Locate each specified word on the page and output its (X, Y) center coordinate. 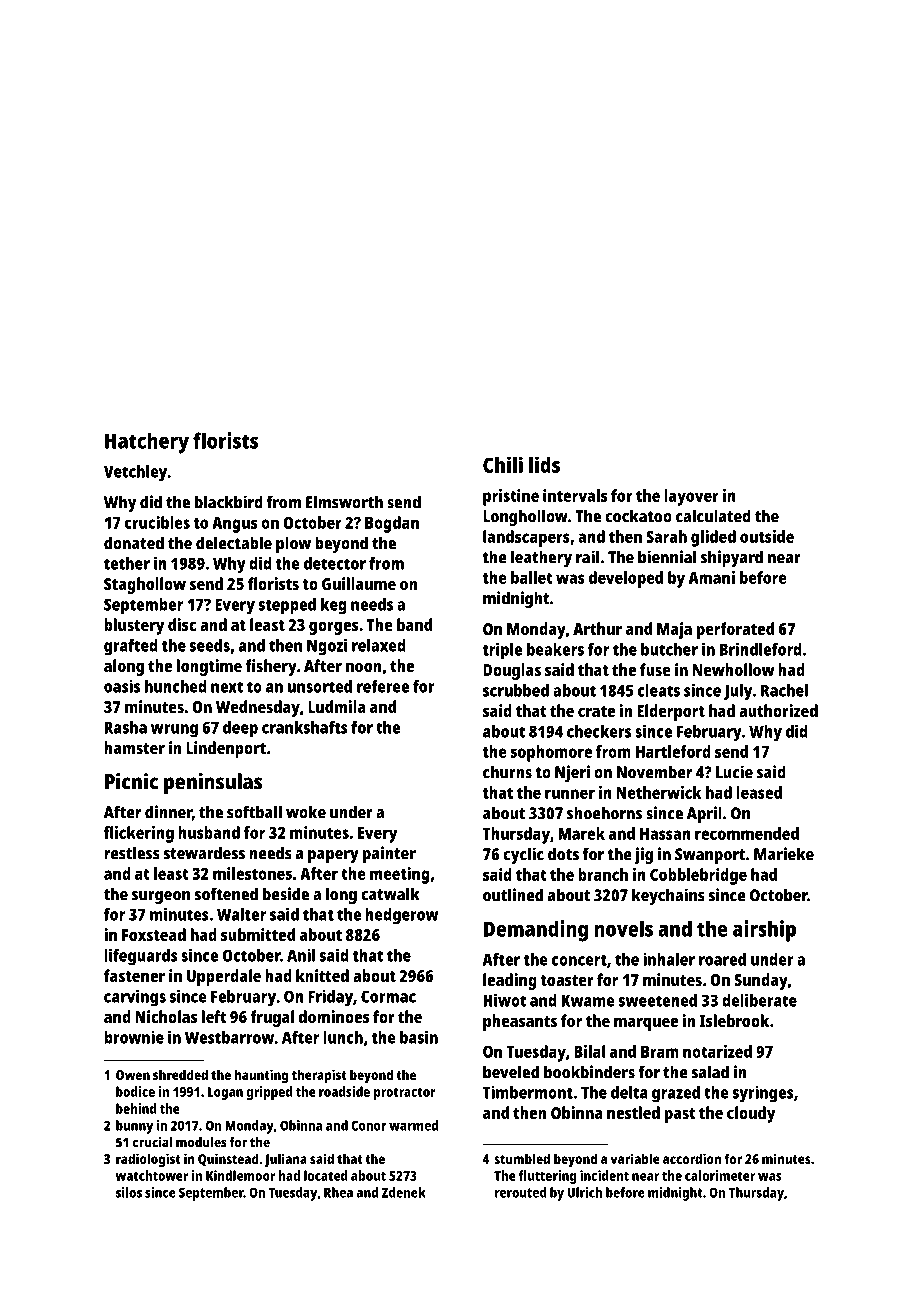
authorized (778, 710)
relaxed (379, 645)
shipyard (732, 558)
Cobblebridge (698, 876)
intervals (575, 495)
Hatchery (147, 443)
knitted (322, 975)
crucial (153, 1142)
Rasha (126, 727)
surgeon (161, 897)
